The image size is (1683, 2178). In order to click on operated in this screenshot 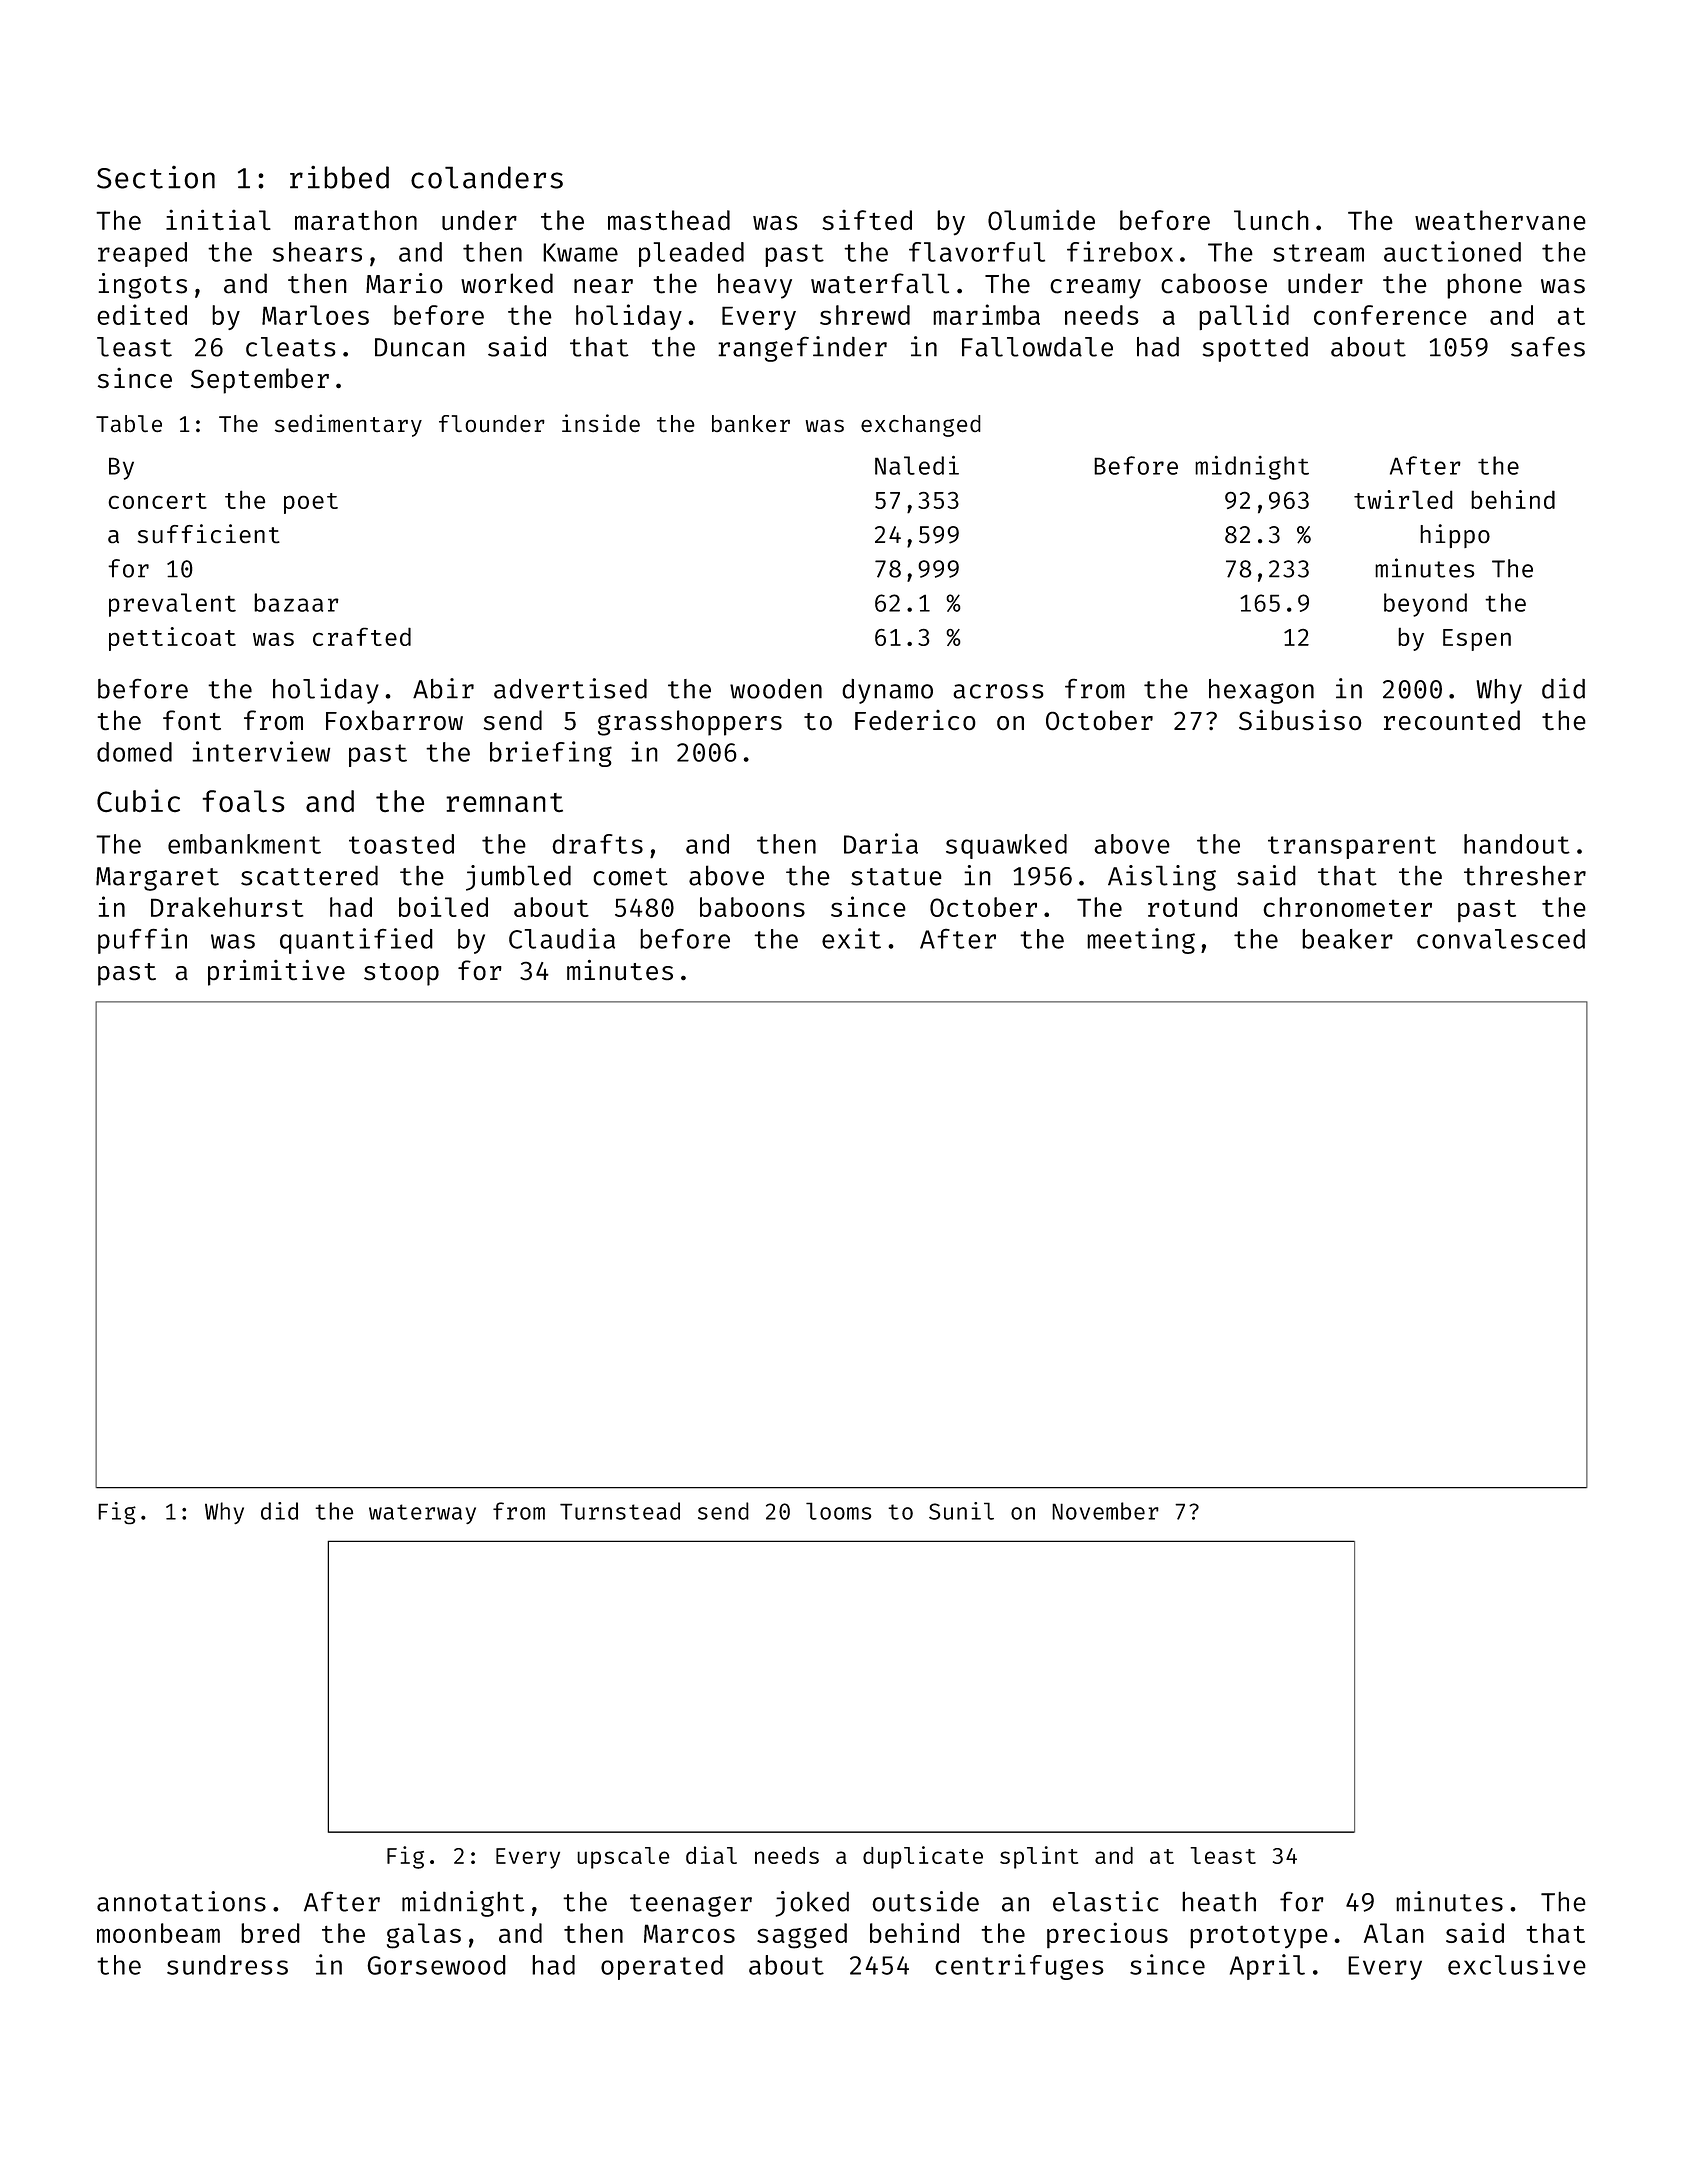, I will do `click(662, 1967)`.
